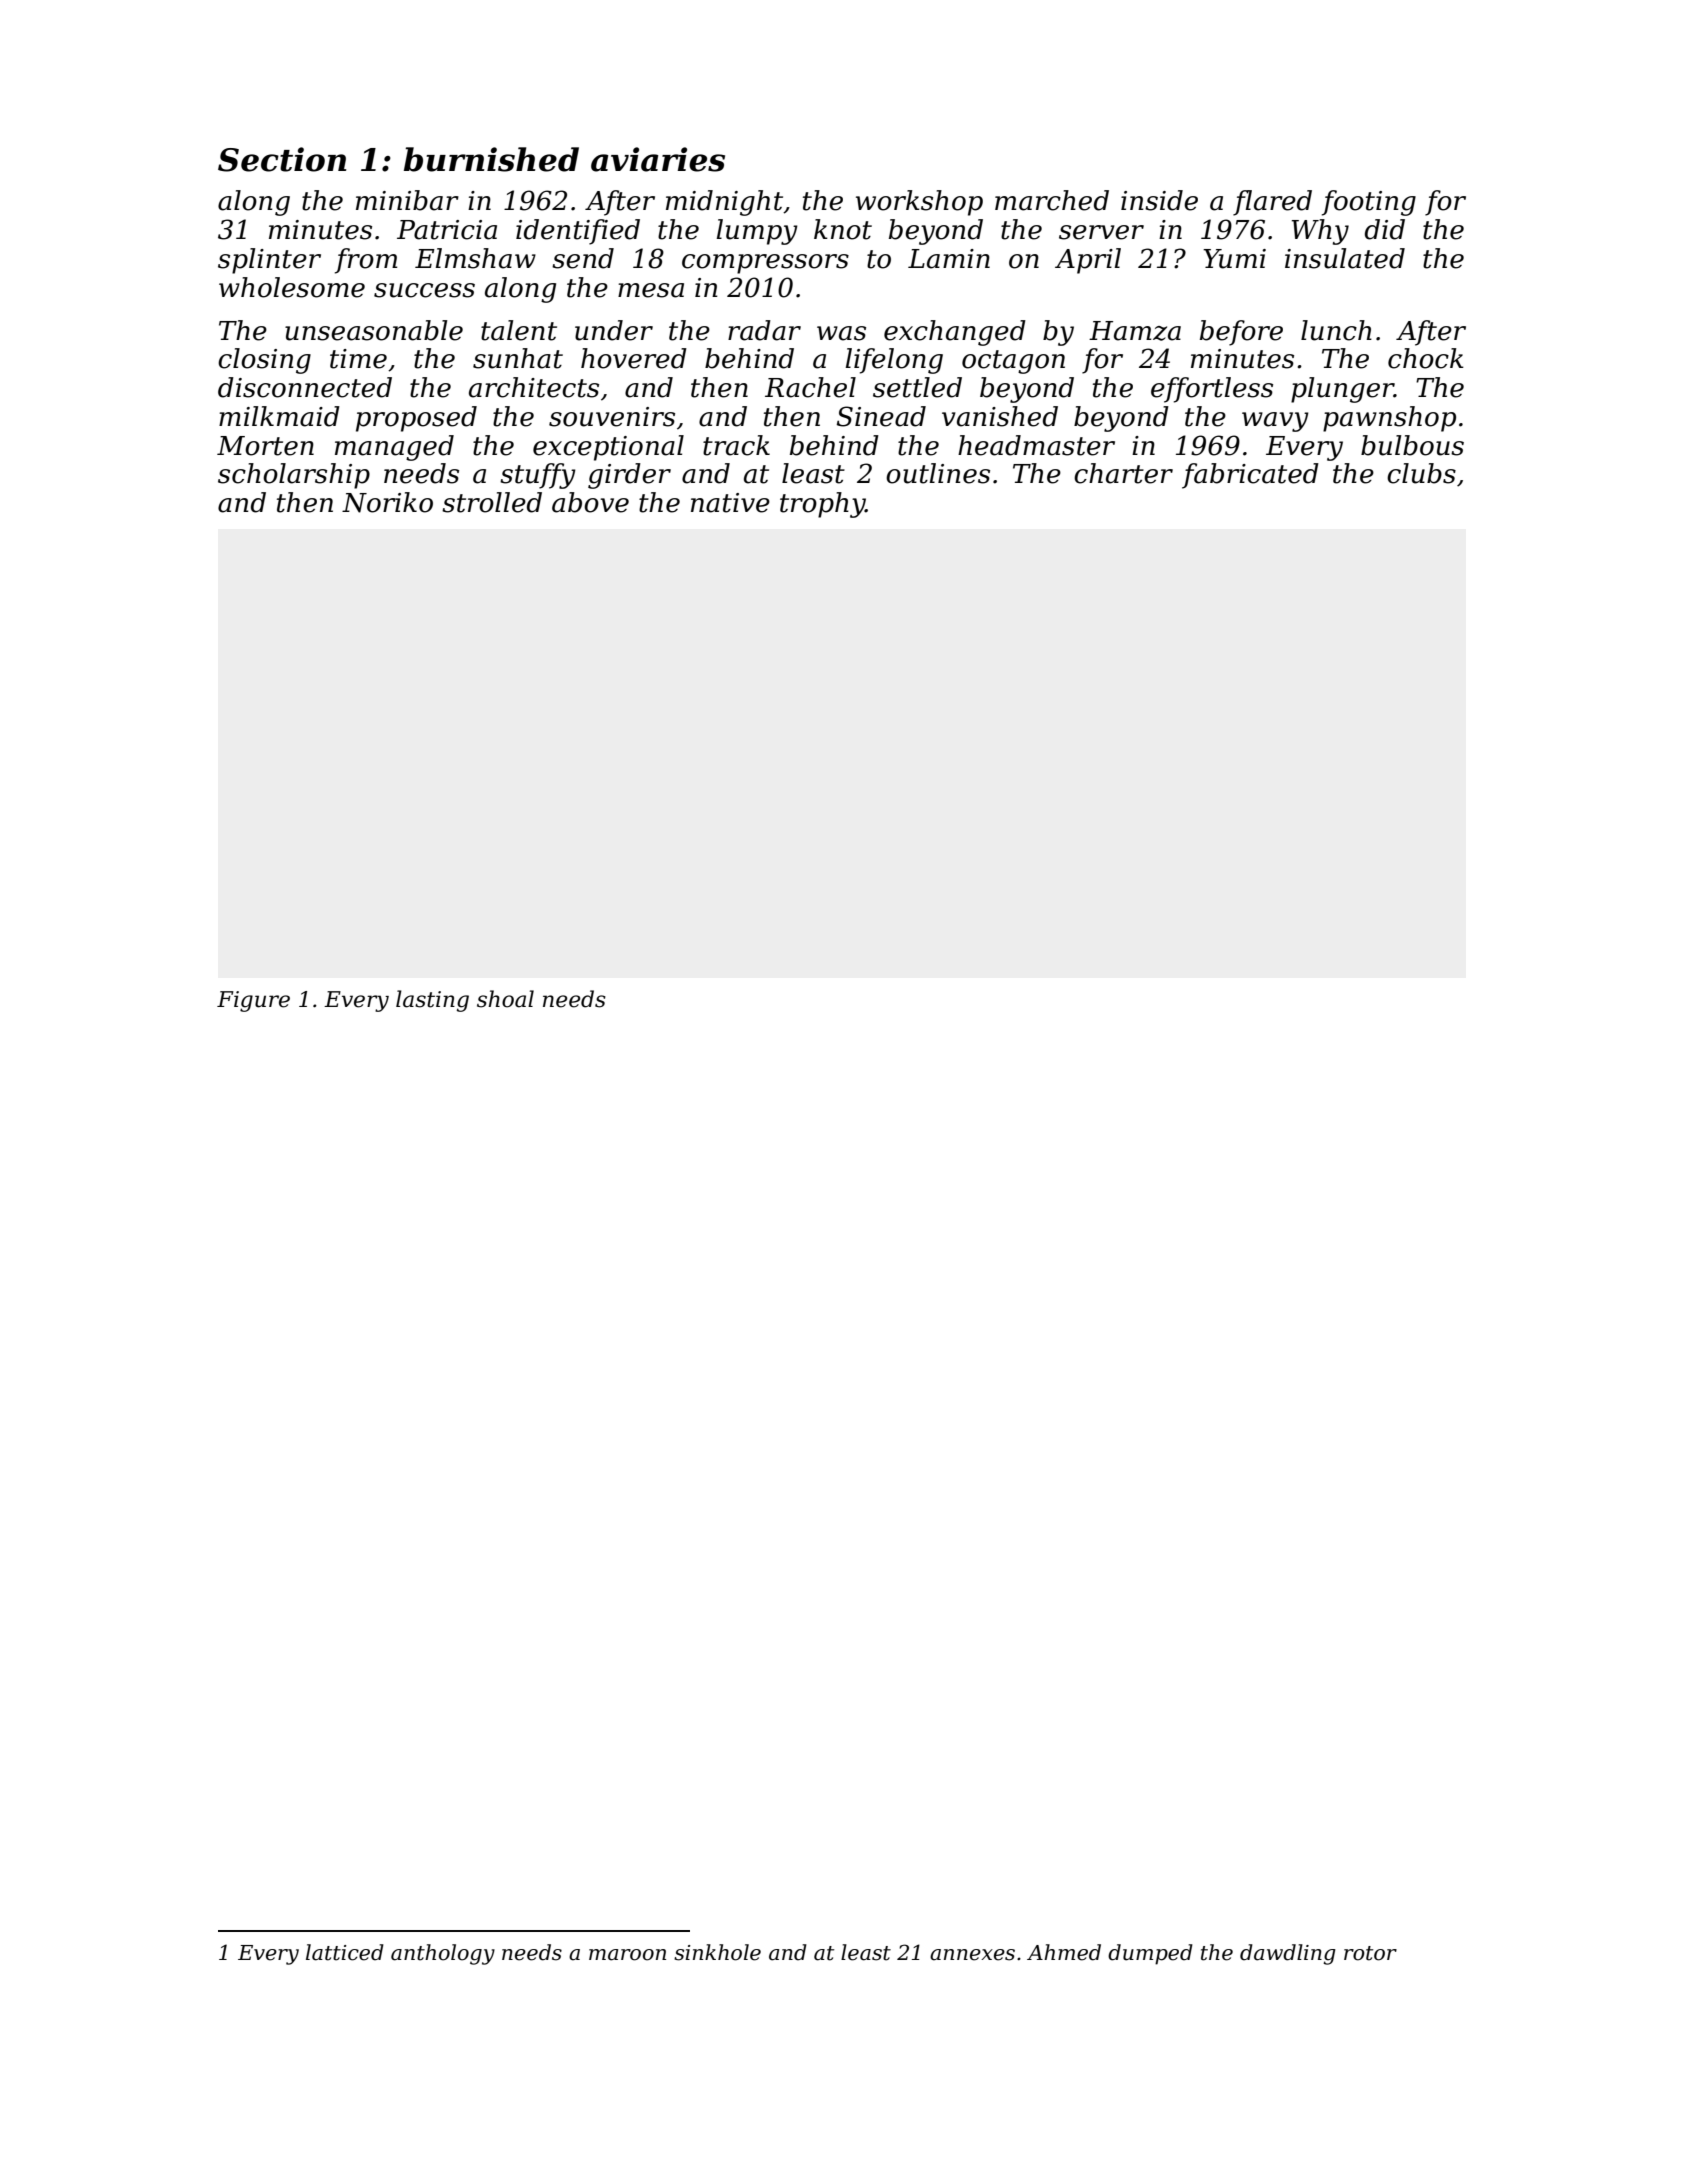 The height and width of the page is (2178, 1683). What do you see at coordinates (505, 999) in the page?
I see `shoal` at bounding box center [505, 999].
